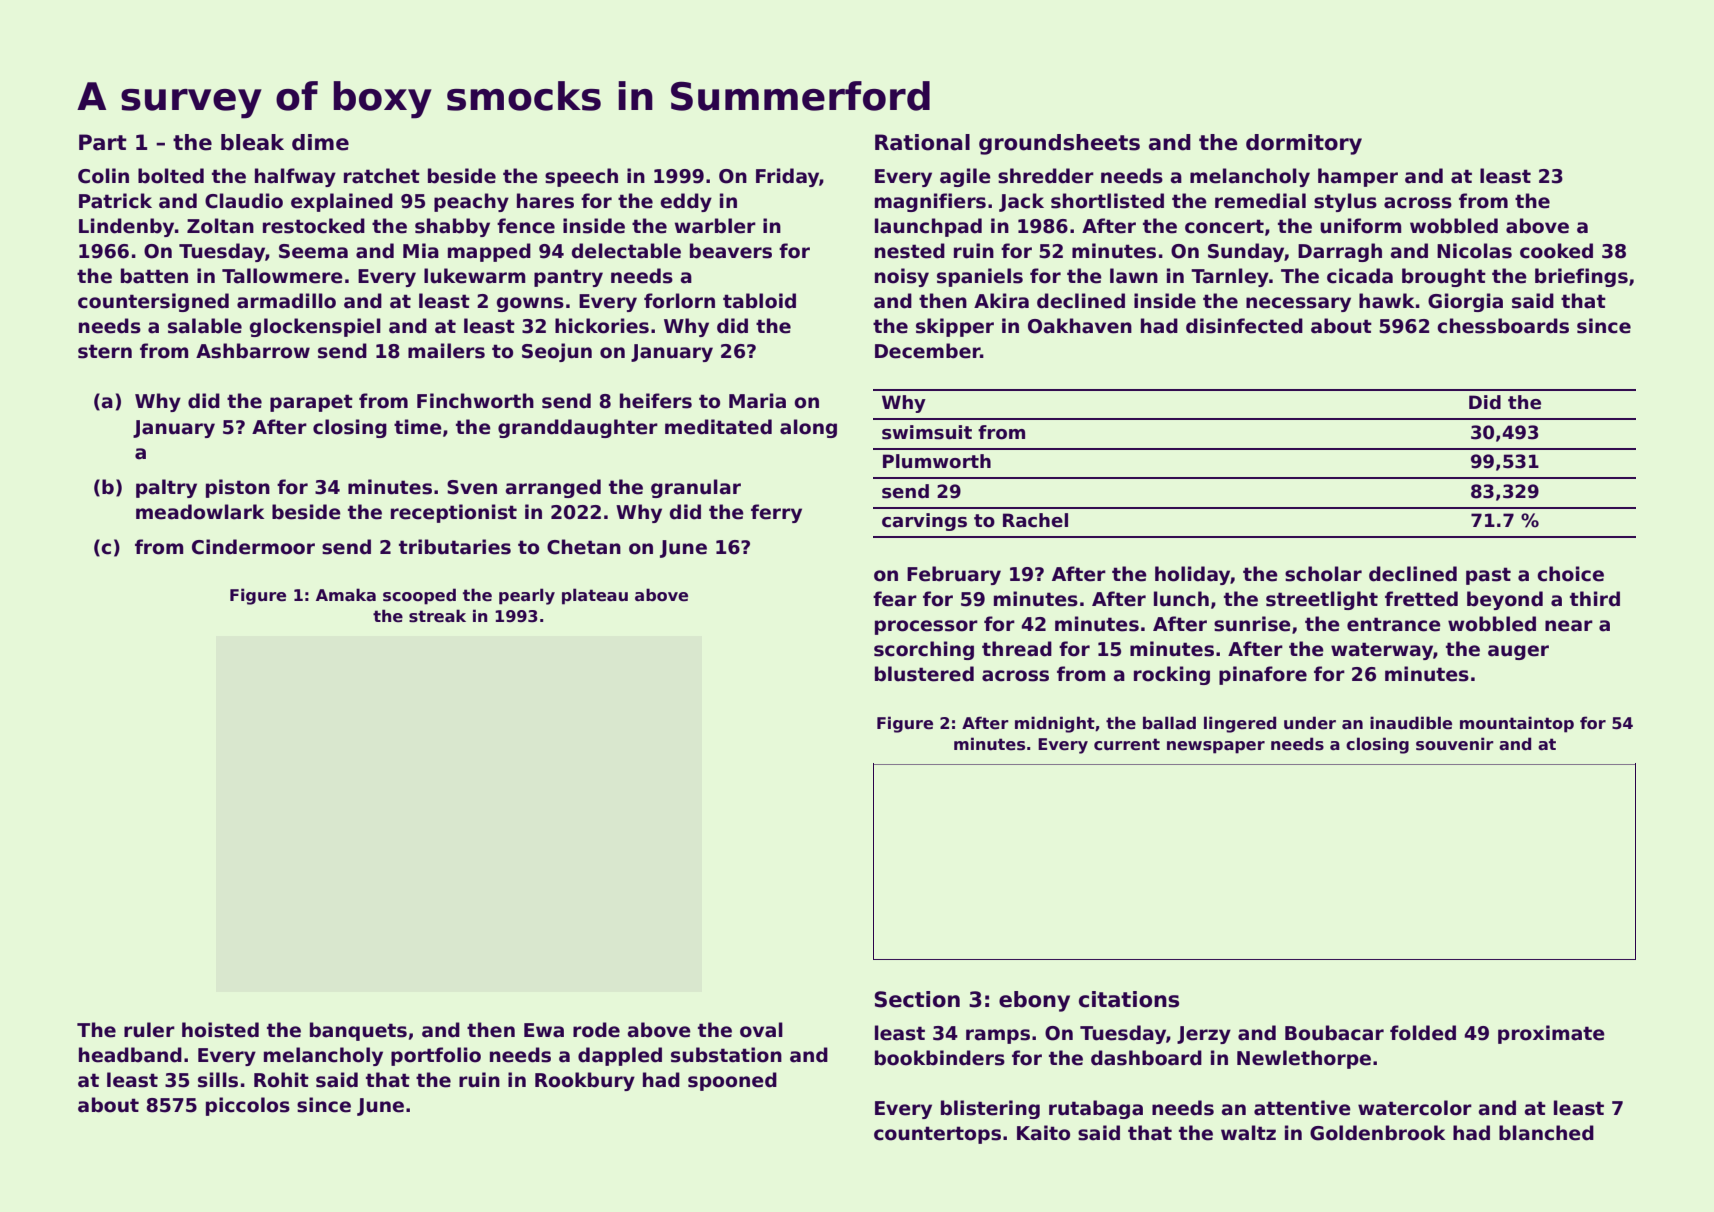  Describe the element at coordinates (1304, 144) in the screenshot. I see `dormitory` at that location.
